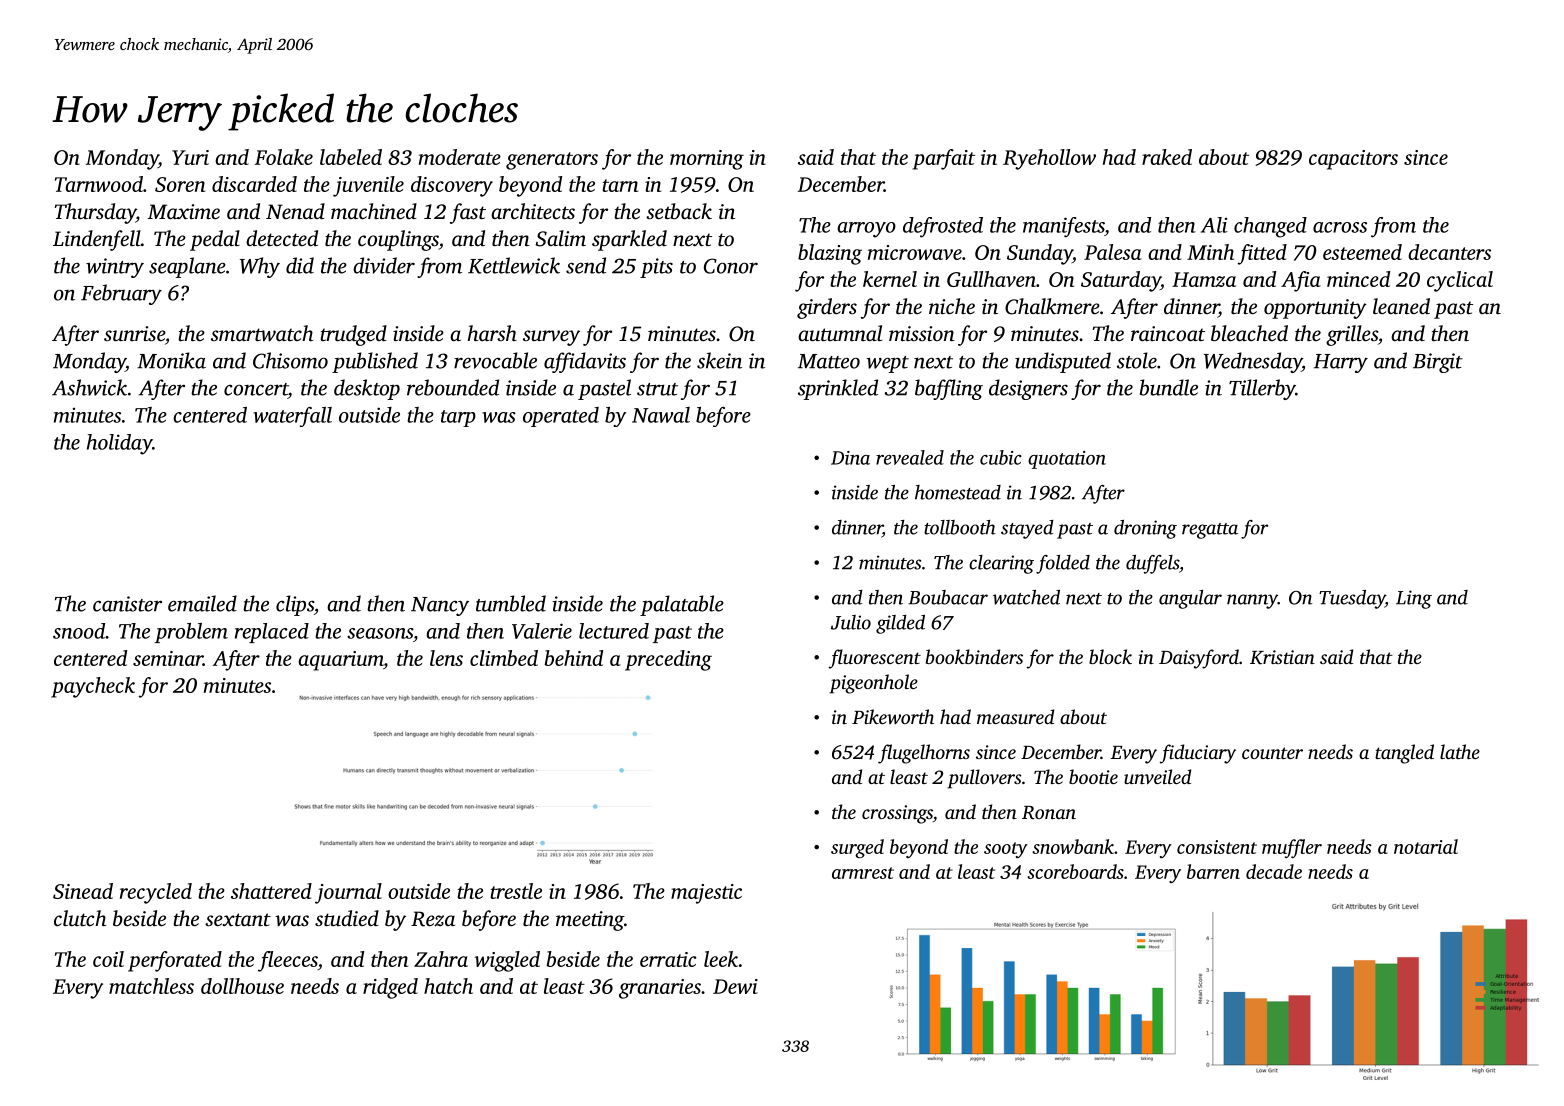  What do you see at coordinates (863, 873) in the image?
I see `armrest` at bounding box center [863, 873].
